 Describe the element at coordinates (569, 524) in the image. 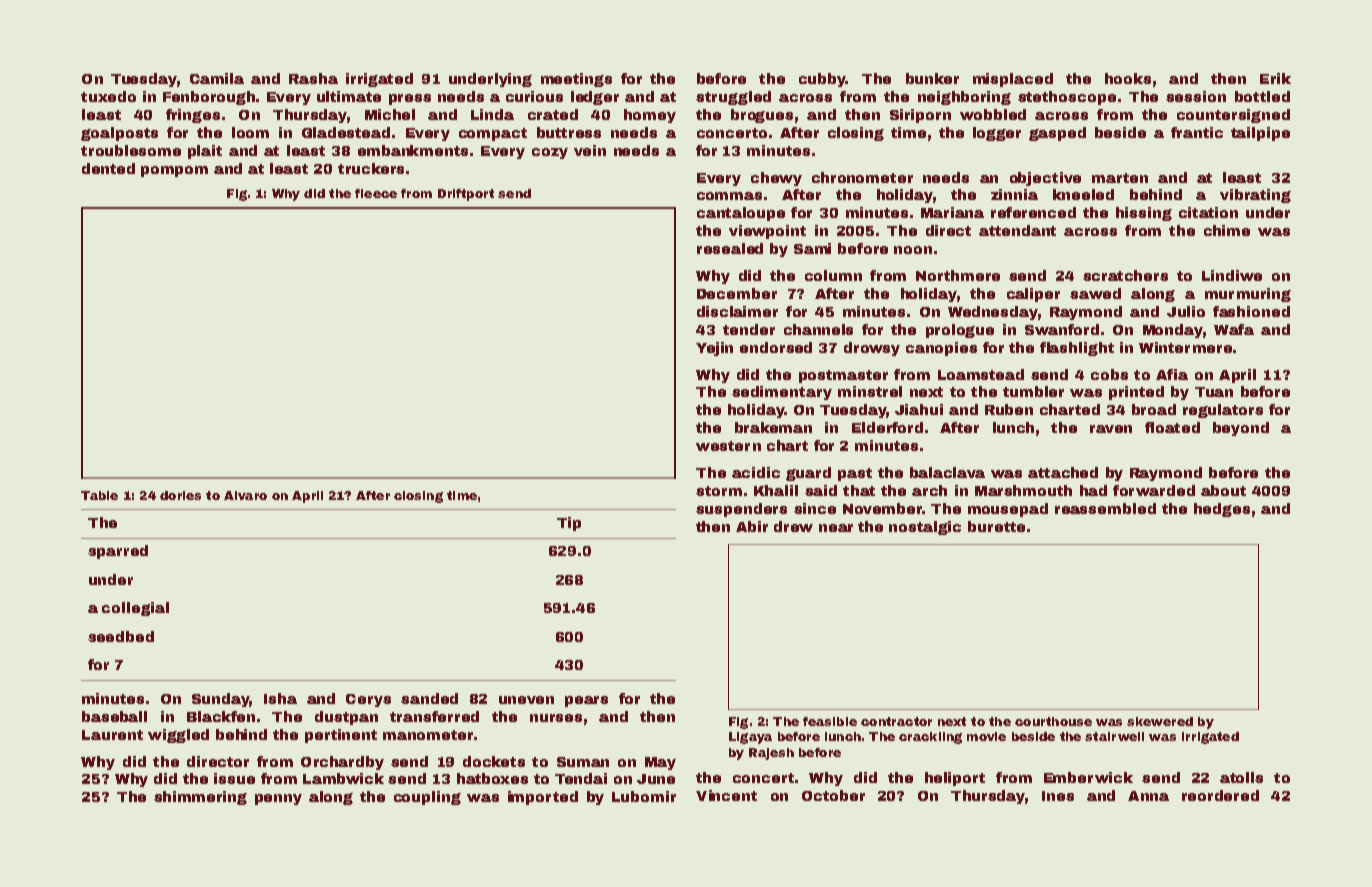

I see `Tip` at that location.
